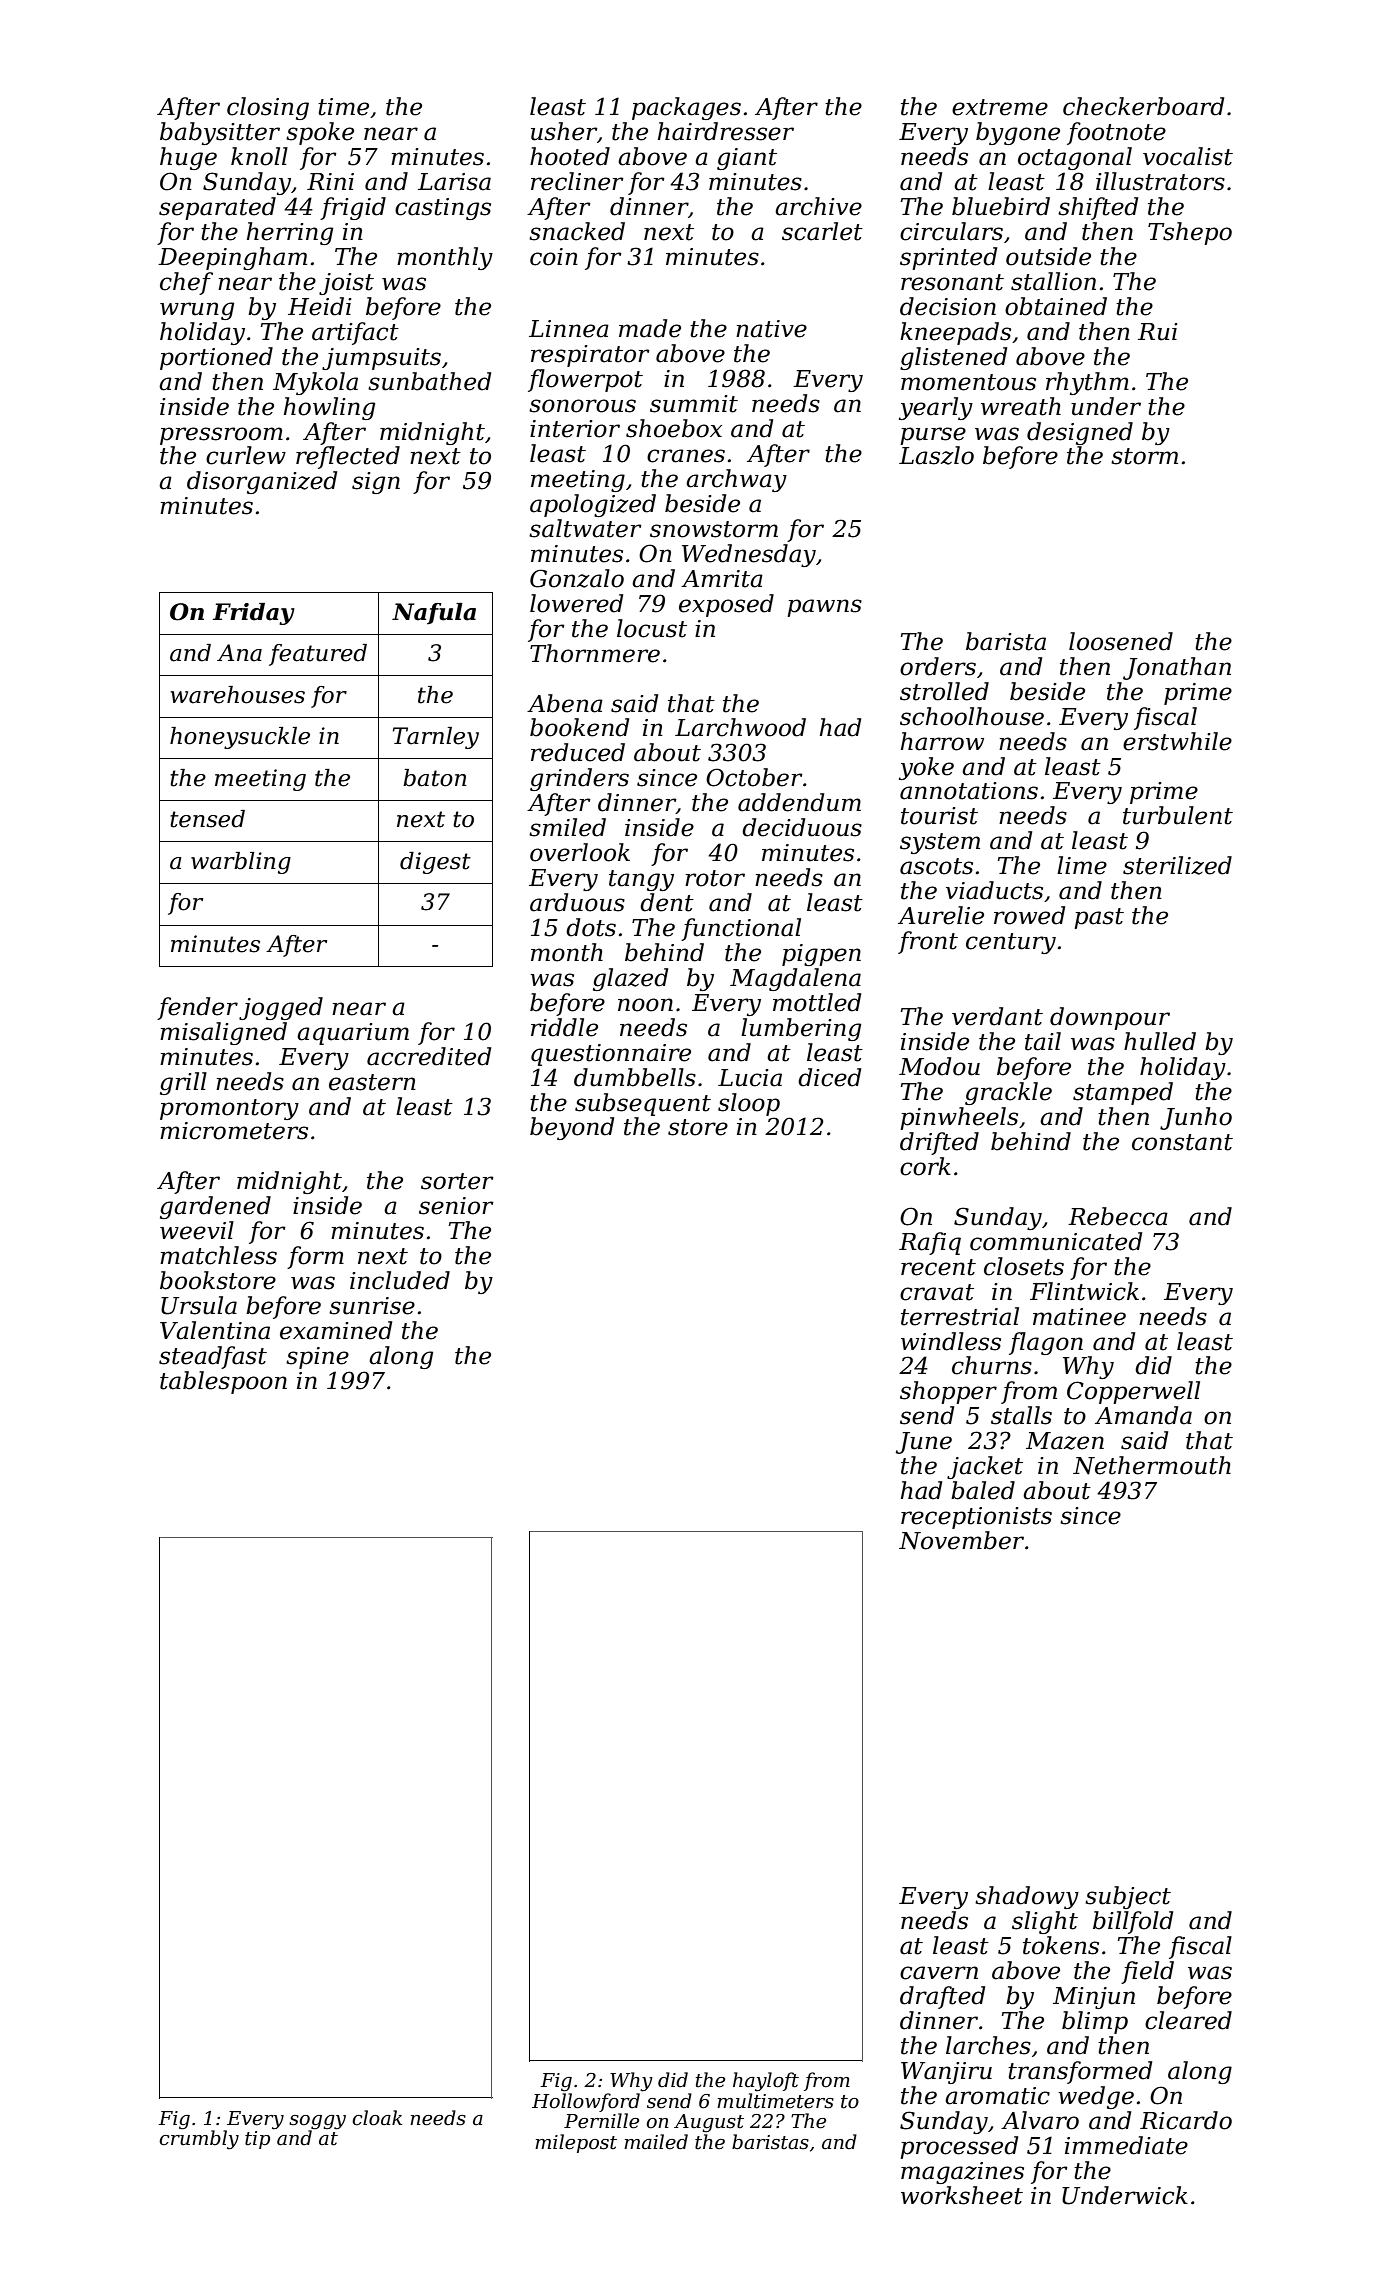 The width and height of the screenshot is (1392, 2292). Describe the element at coordinates (1046, 1343) in the screenshot. I see `flagon` at that location.
